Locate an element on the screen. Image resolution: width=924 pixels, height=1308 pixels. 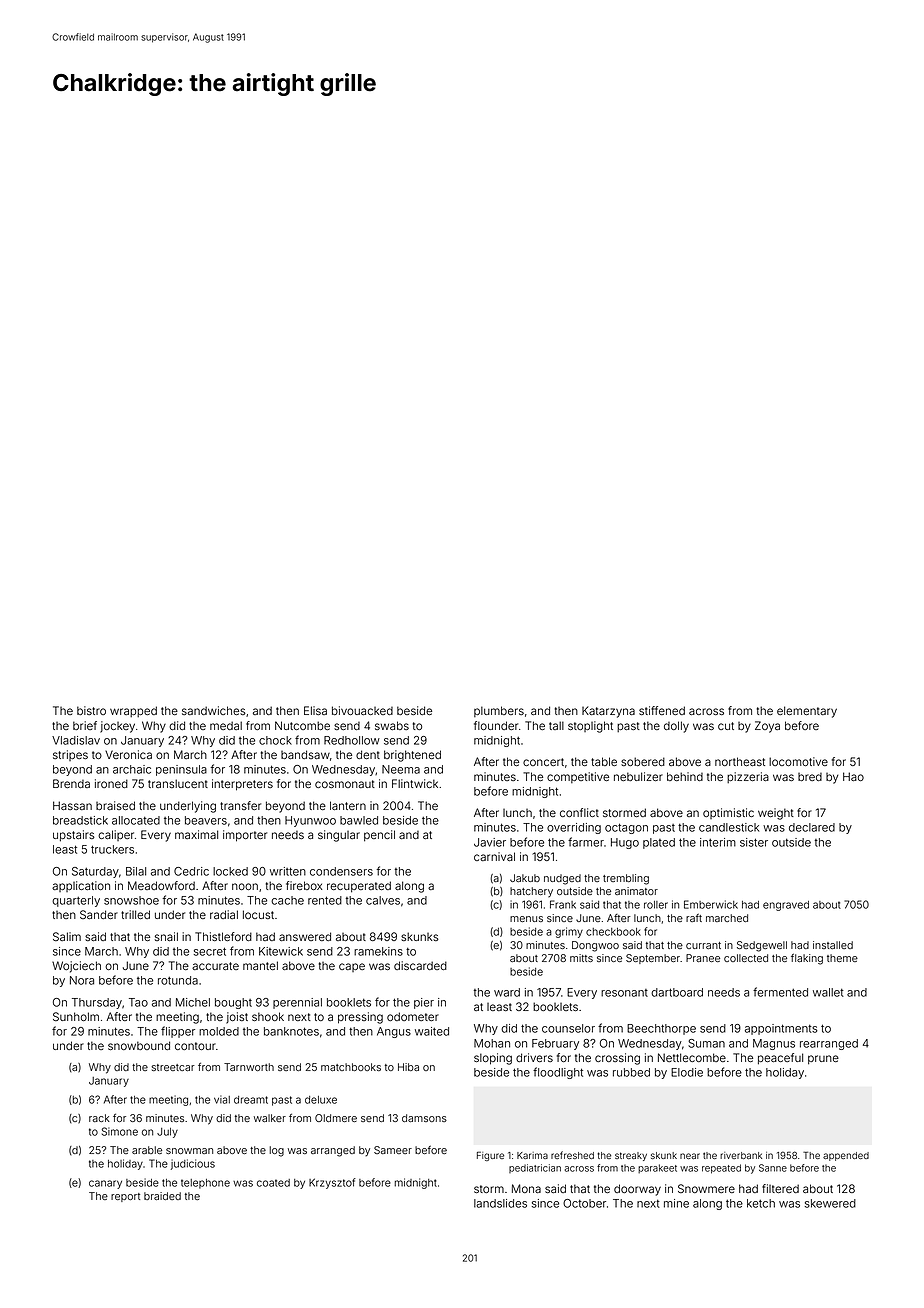
landslides is located at coordinates (500, 1203).
